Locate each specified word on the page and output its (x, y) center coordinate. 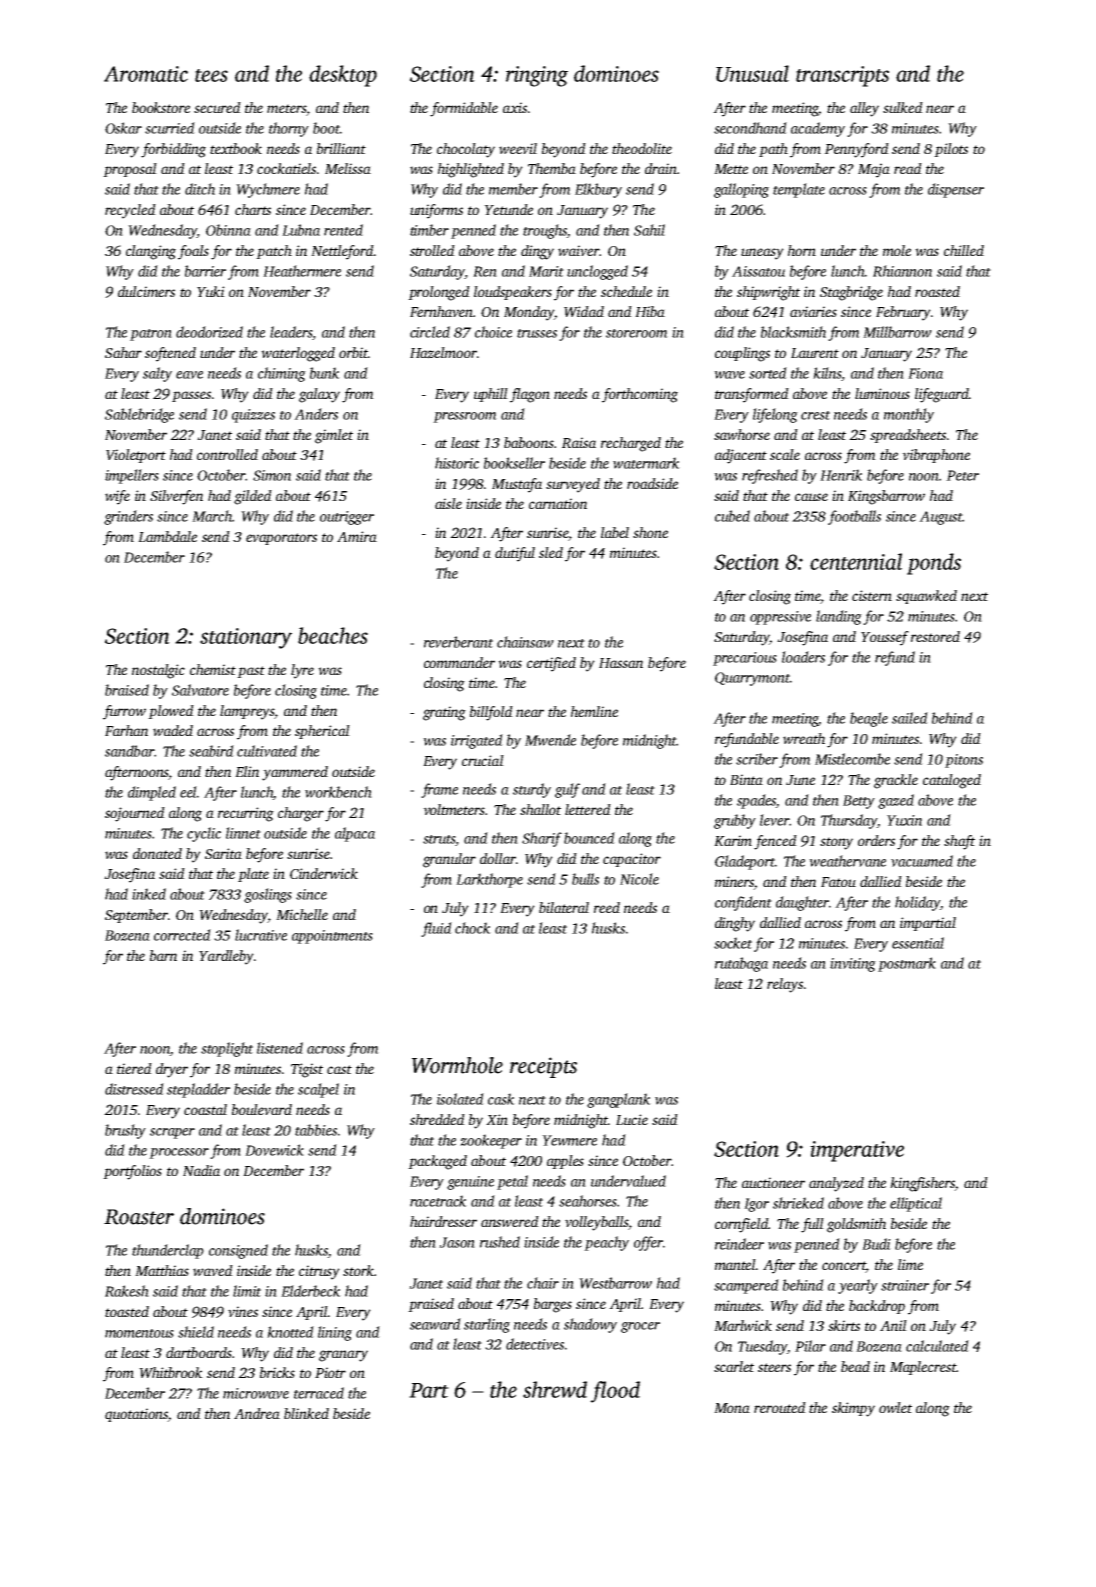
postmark (907, 964)
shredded (437, 1119)
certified (551, 664)
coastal (205, 1109)
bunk (325, 373)
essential (918, 943)
